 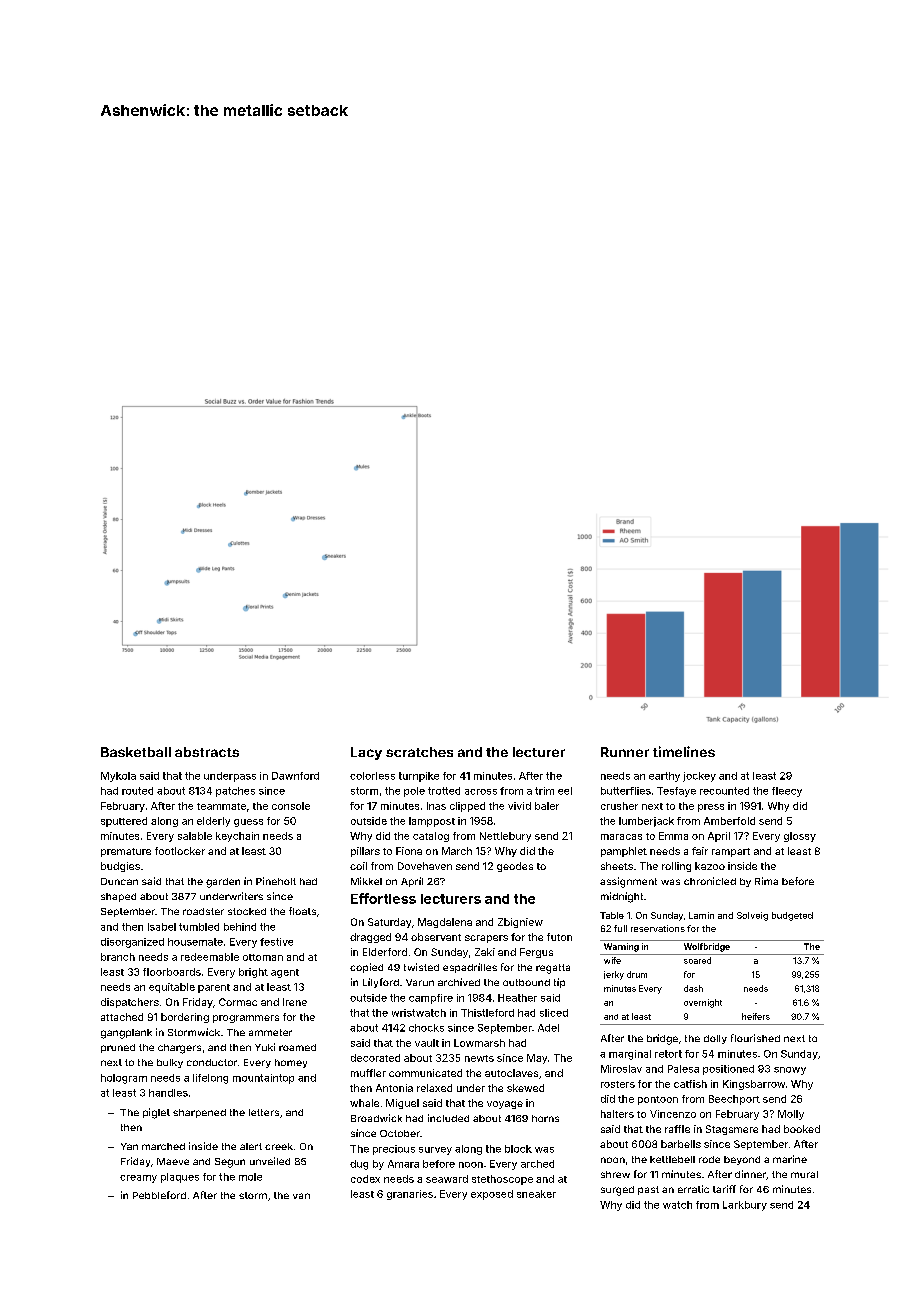 I want to click on Larkbury, so click(x=745, y=1206).
